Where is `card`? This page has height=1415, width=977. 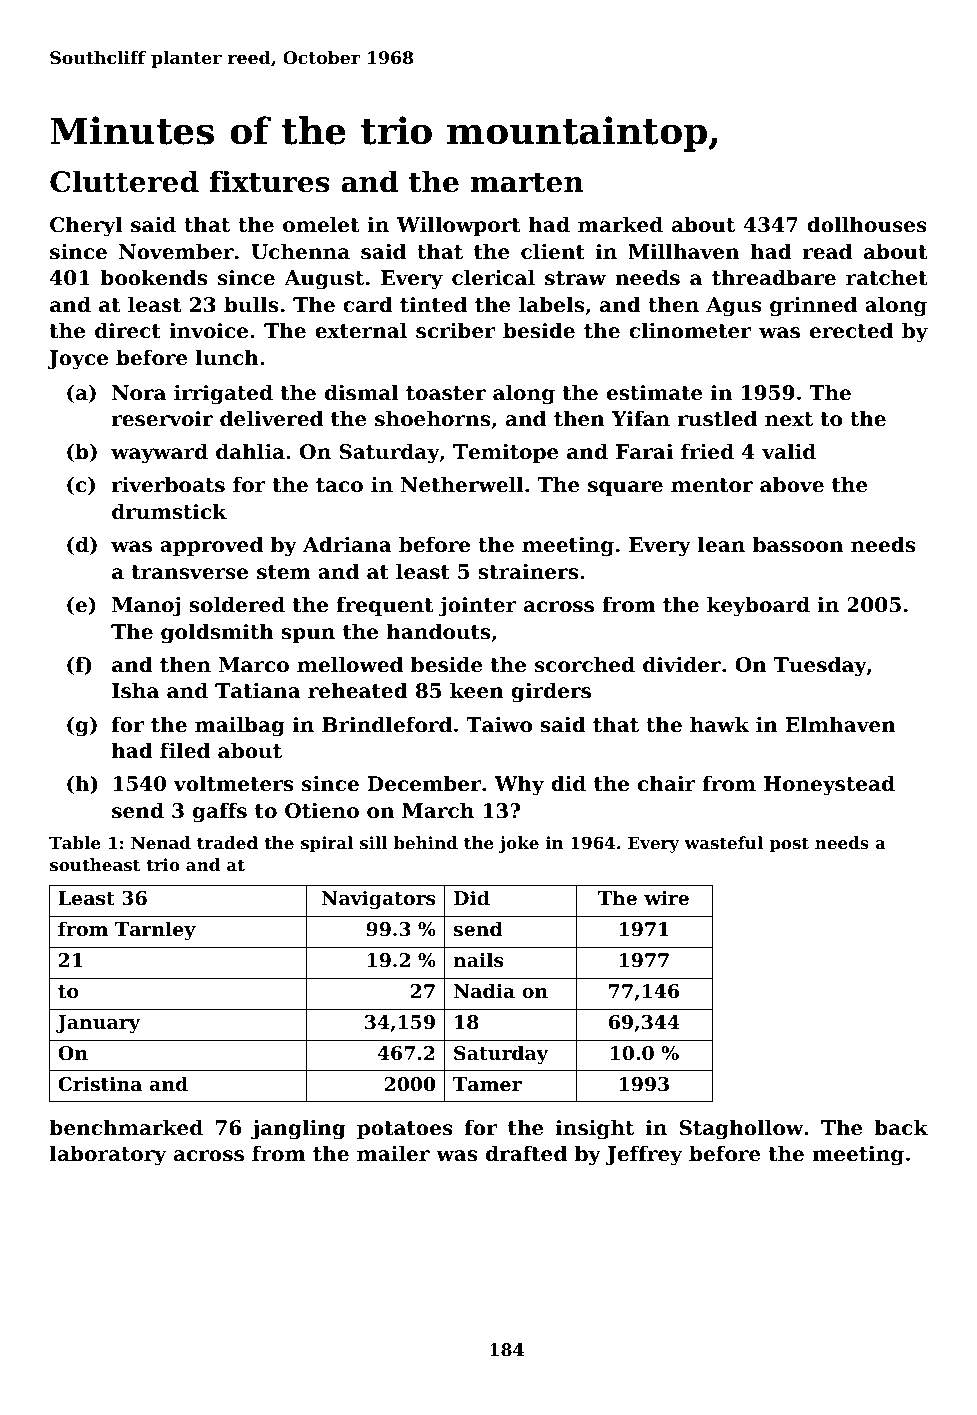
card is located at coordinates (368, 304).
